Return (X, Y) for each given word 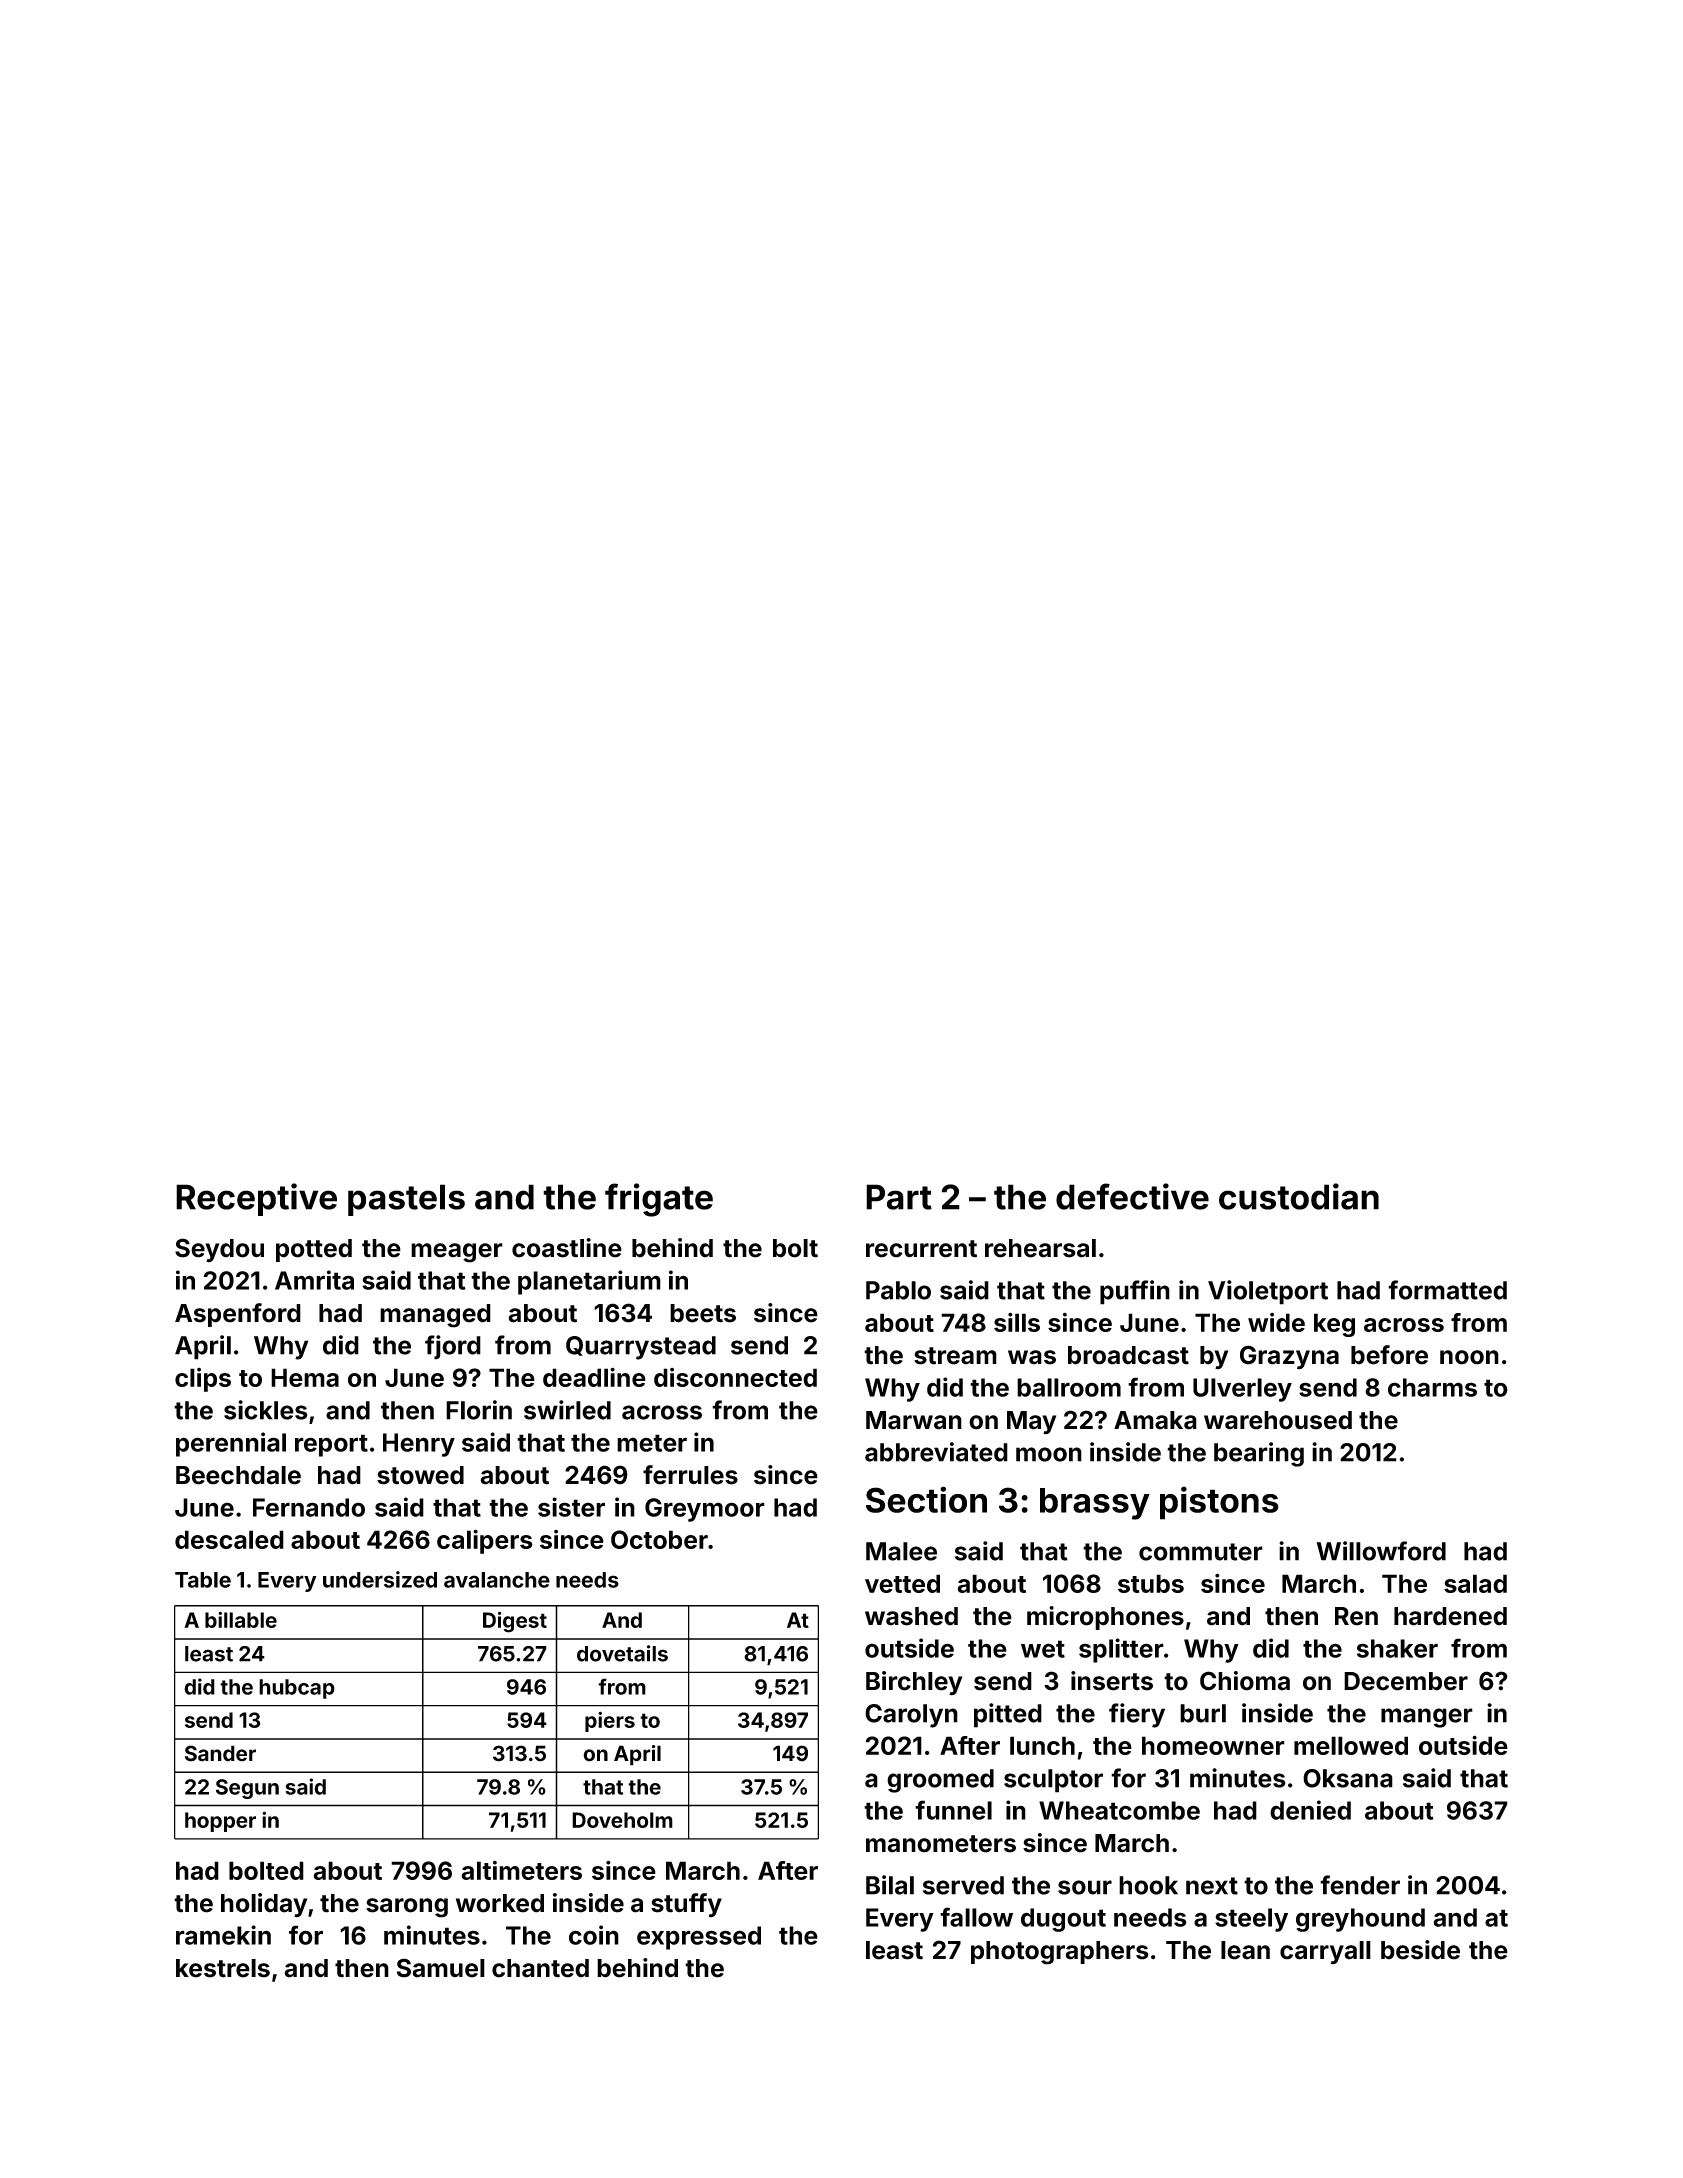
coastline (567, 1248)
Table (203, 1580)
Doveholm (622, 1820)
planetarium (589, 1282)
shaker (1397, 1648)
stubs (1151, 1583)
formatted (1447, 1290)
